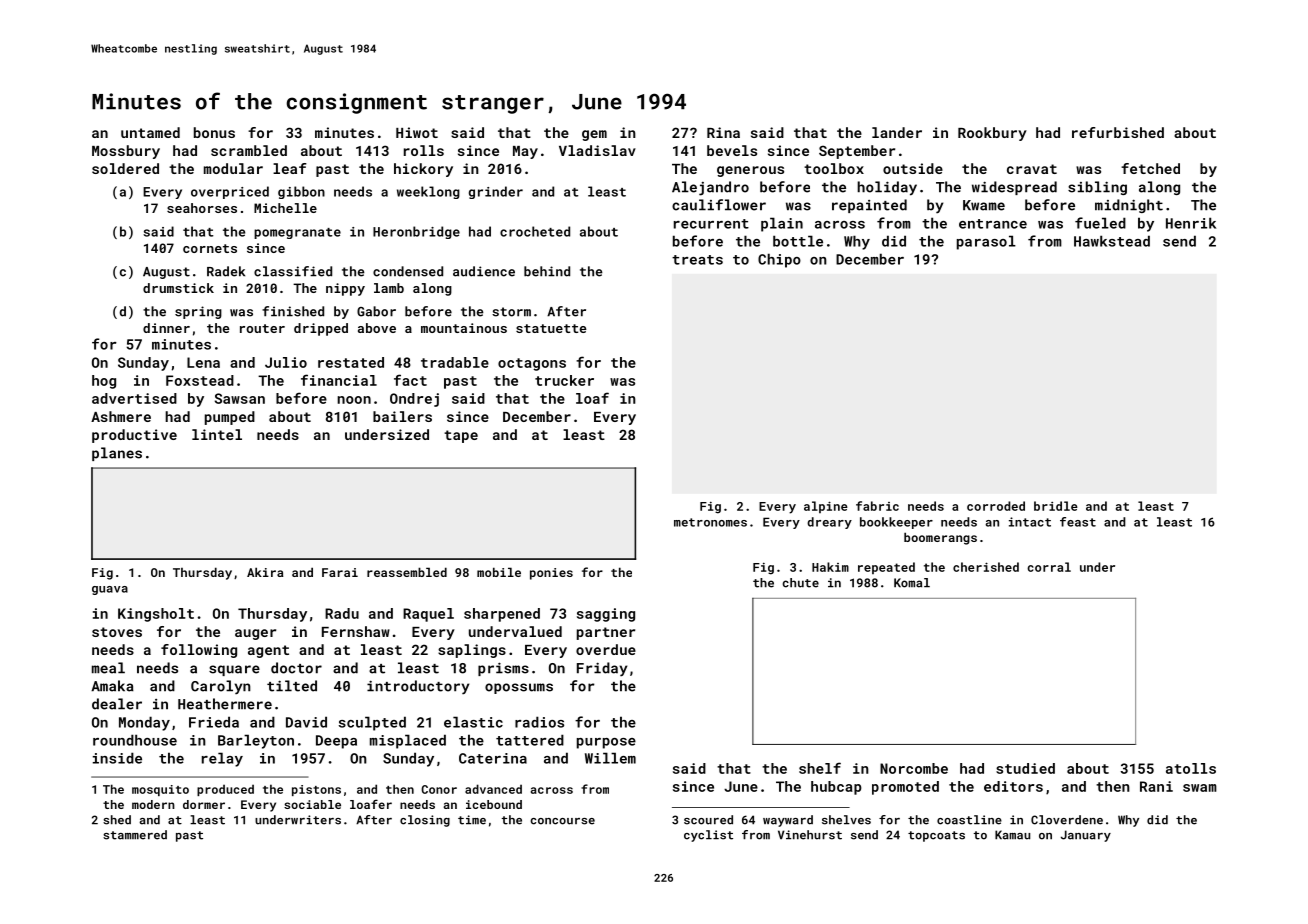  Describe the element at coordinates (606, 743) in the page. I see `purpose` at that location.
